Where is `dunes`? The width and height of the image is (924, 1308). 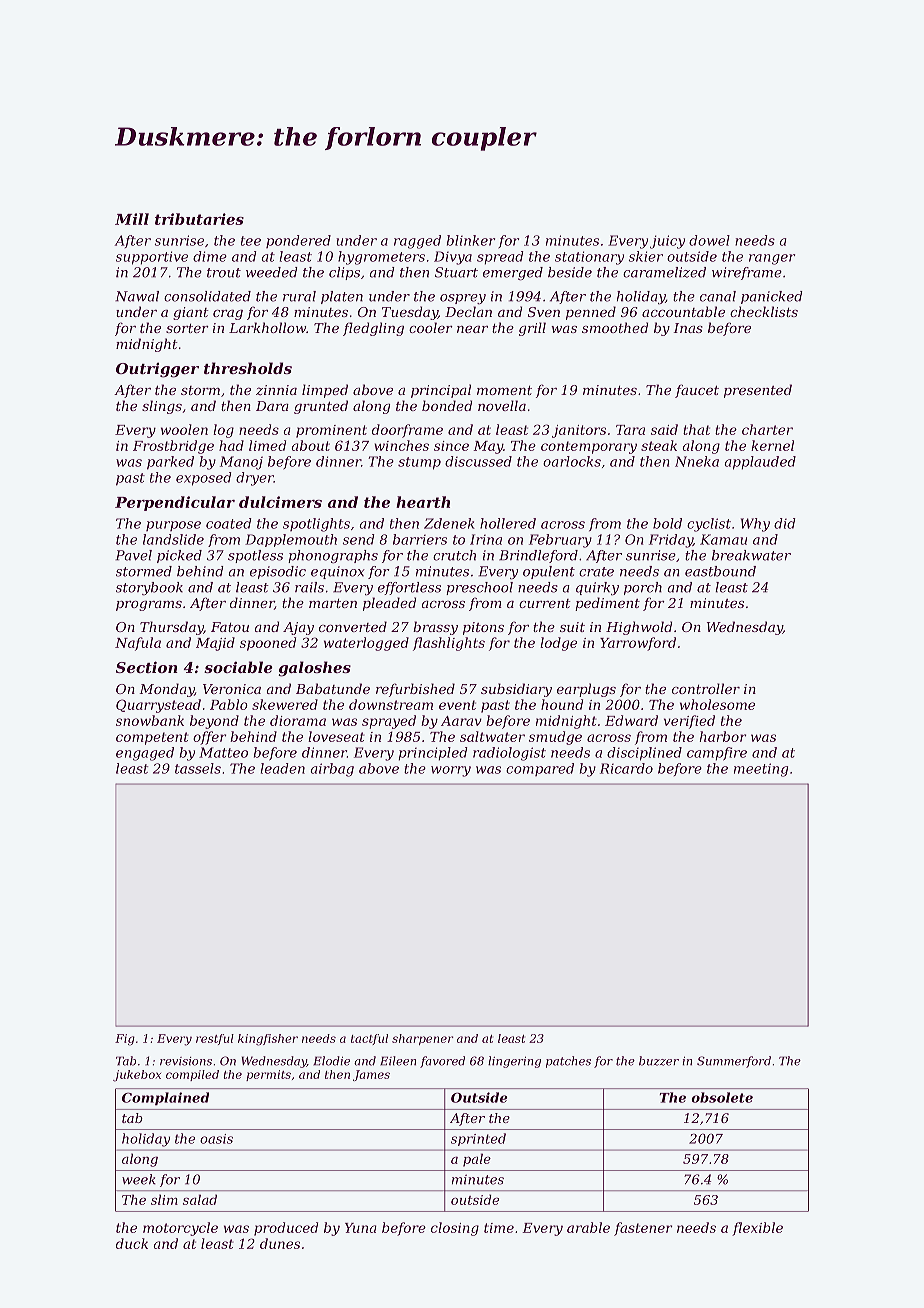
dunes is located at coordinates (280, 1243).
